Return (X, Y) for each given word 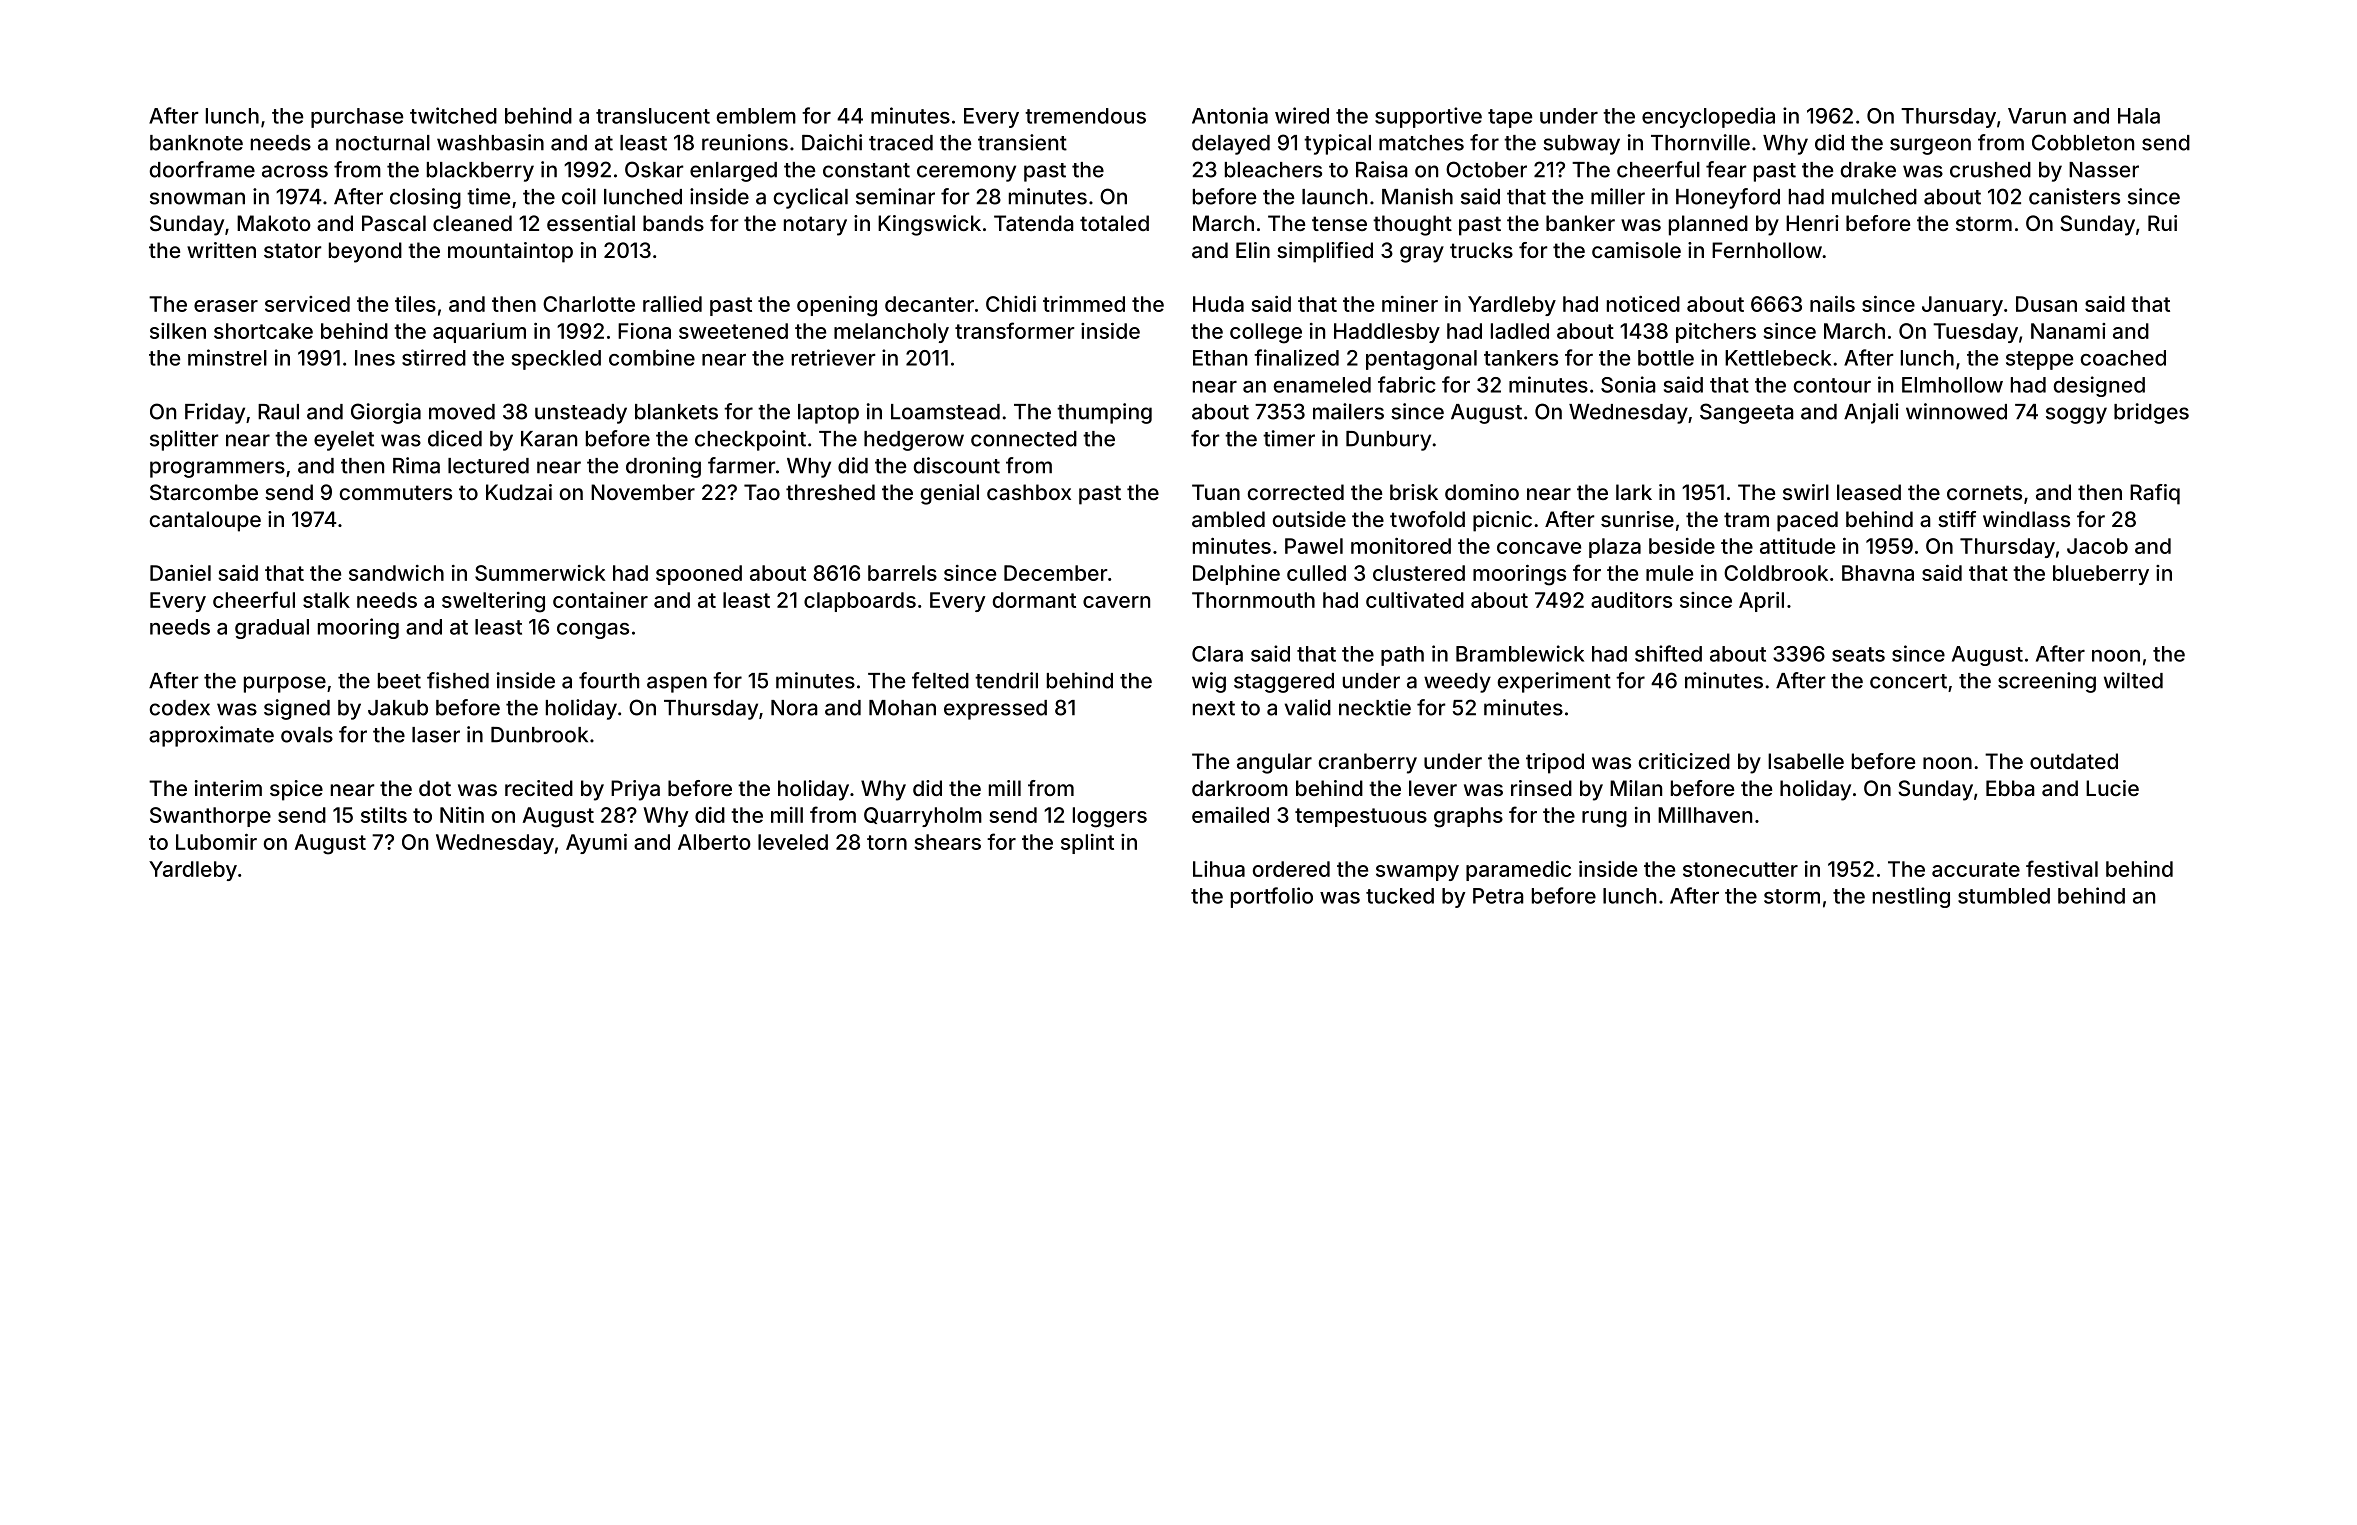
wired (1302, 115)
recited (539, 788)
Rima (416, 465)
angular (1274, 763)
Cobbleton (2083, 142)
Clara (1217, 654)
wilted (2133, 680)
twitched (453, 115)
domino (1482, 492)
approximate (211, 736)
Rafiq (2155, 494)
